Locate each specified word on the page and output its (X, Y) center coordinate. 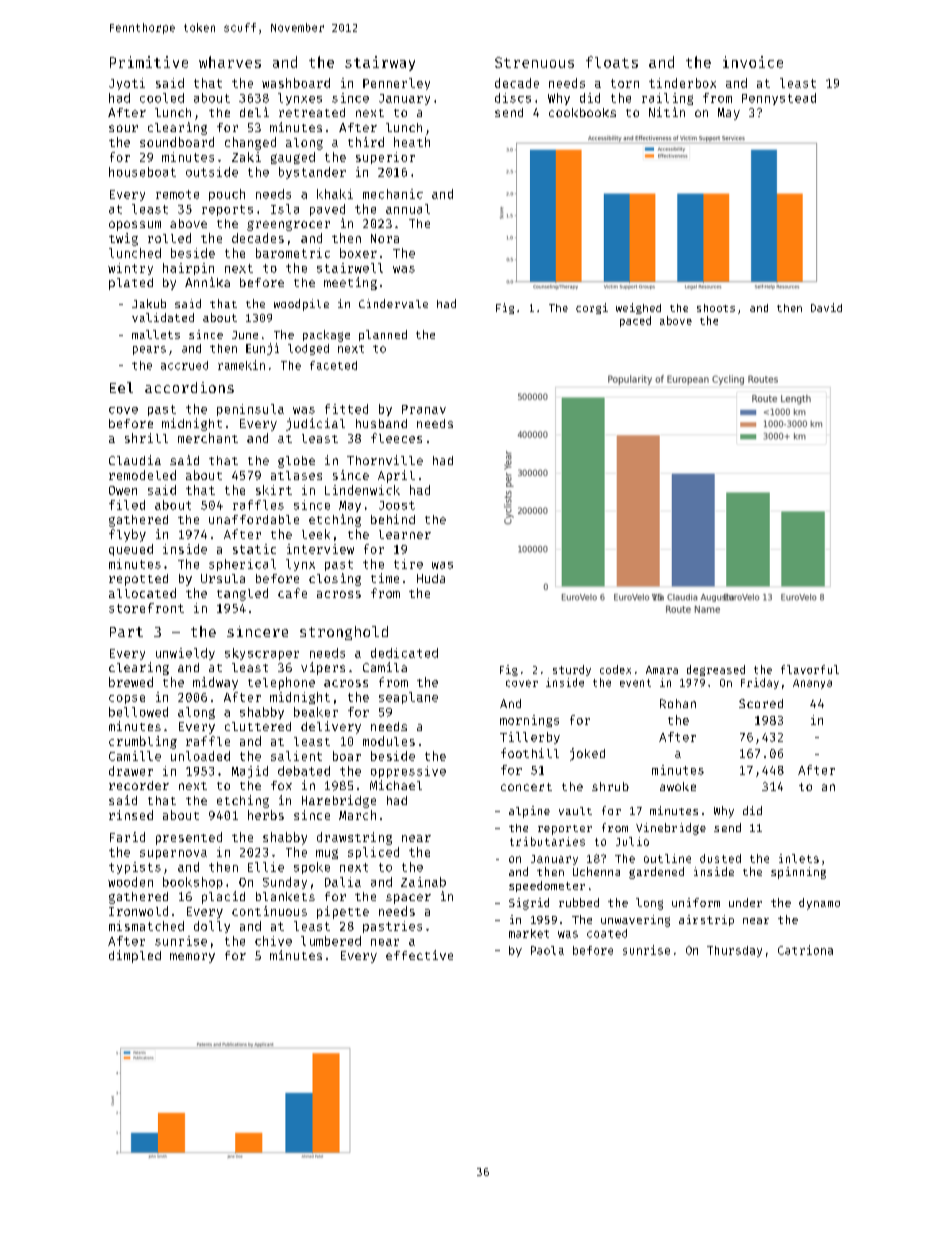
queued (131, 550)
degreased (716, 670)
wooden (130, 882)
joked (587, 754)
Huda (431, 578)
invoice (753, 62)
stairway (380, 63)
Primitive (149, 62)
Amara (662, 670)
